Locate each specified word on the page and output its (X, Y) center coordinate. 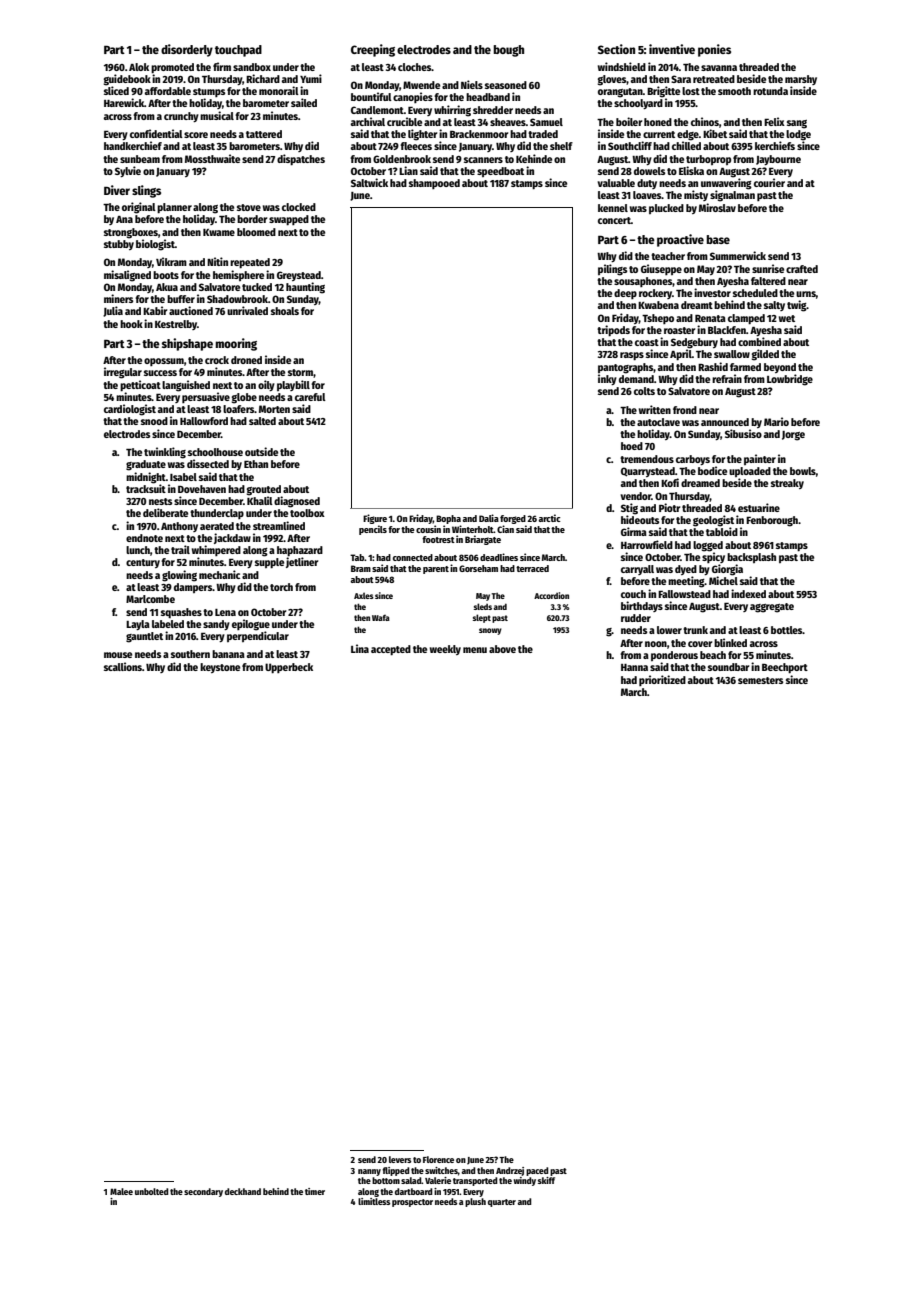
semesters (760, 680)
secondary (203, 1192)
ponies (714, 50)
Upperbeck (289, 668)
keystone (220, 668)
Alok (139, 67)
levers (400, 1159)
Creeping (373, 50)
